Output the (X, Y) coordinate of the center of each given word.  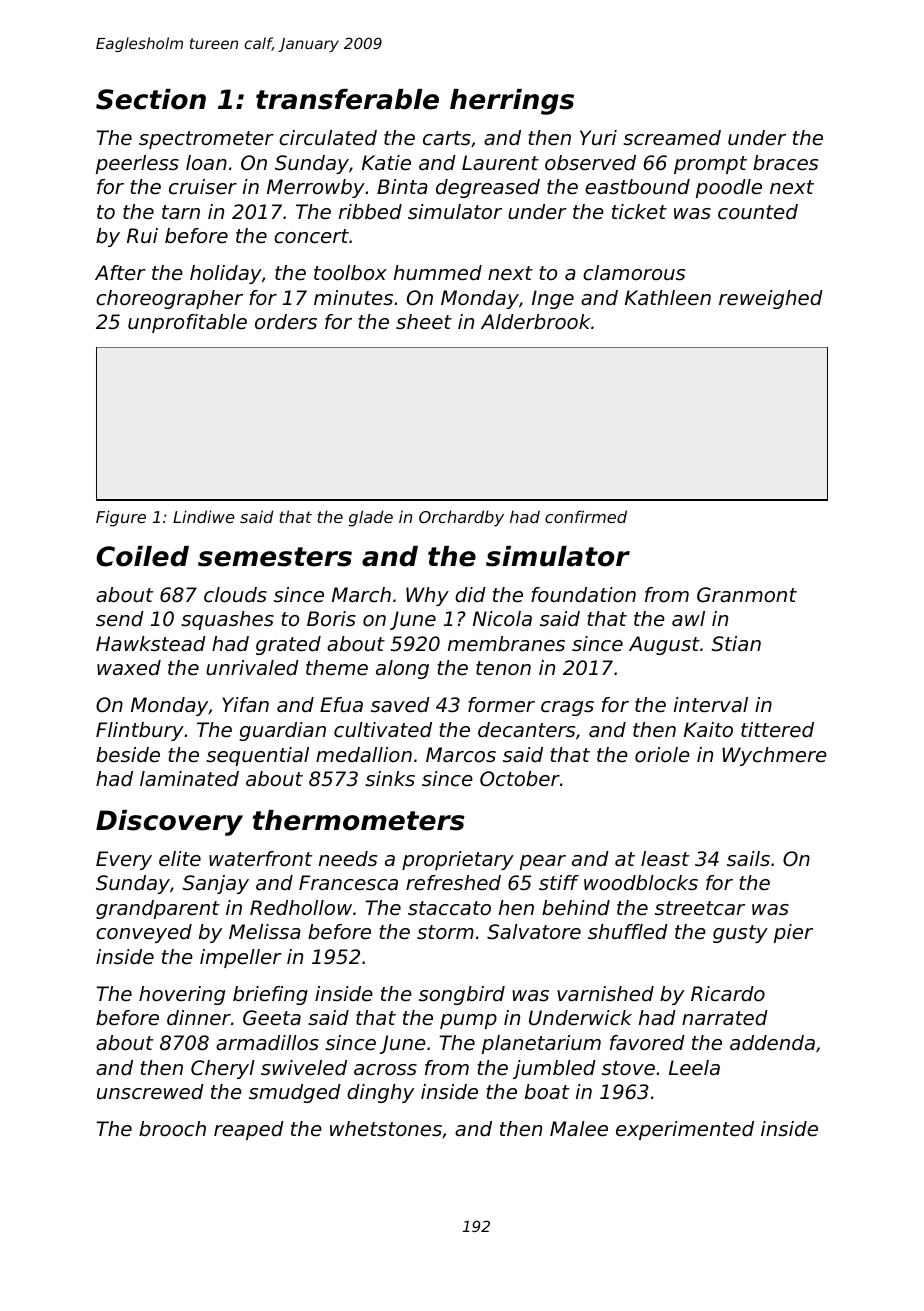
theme (337, 668)
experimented (685, 1130)
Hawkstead (151, 644)
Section (151, 99)
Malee (579, 1129)
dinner (199, 1018)
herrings (512, 102)
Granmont (747, 595)
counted (758, 212)
